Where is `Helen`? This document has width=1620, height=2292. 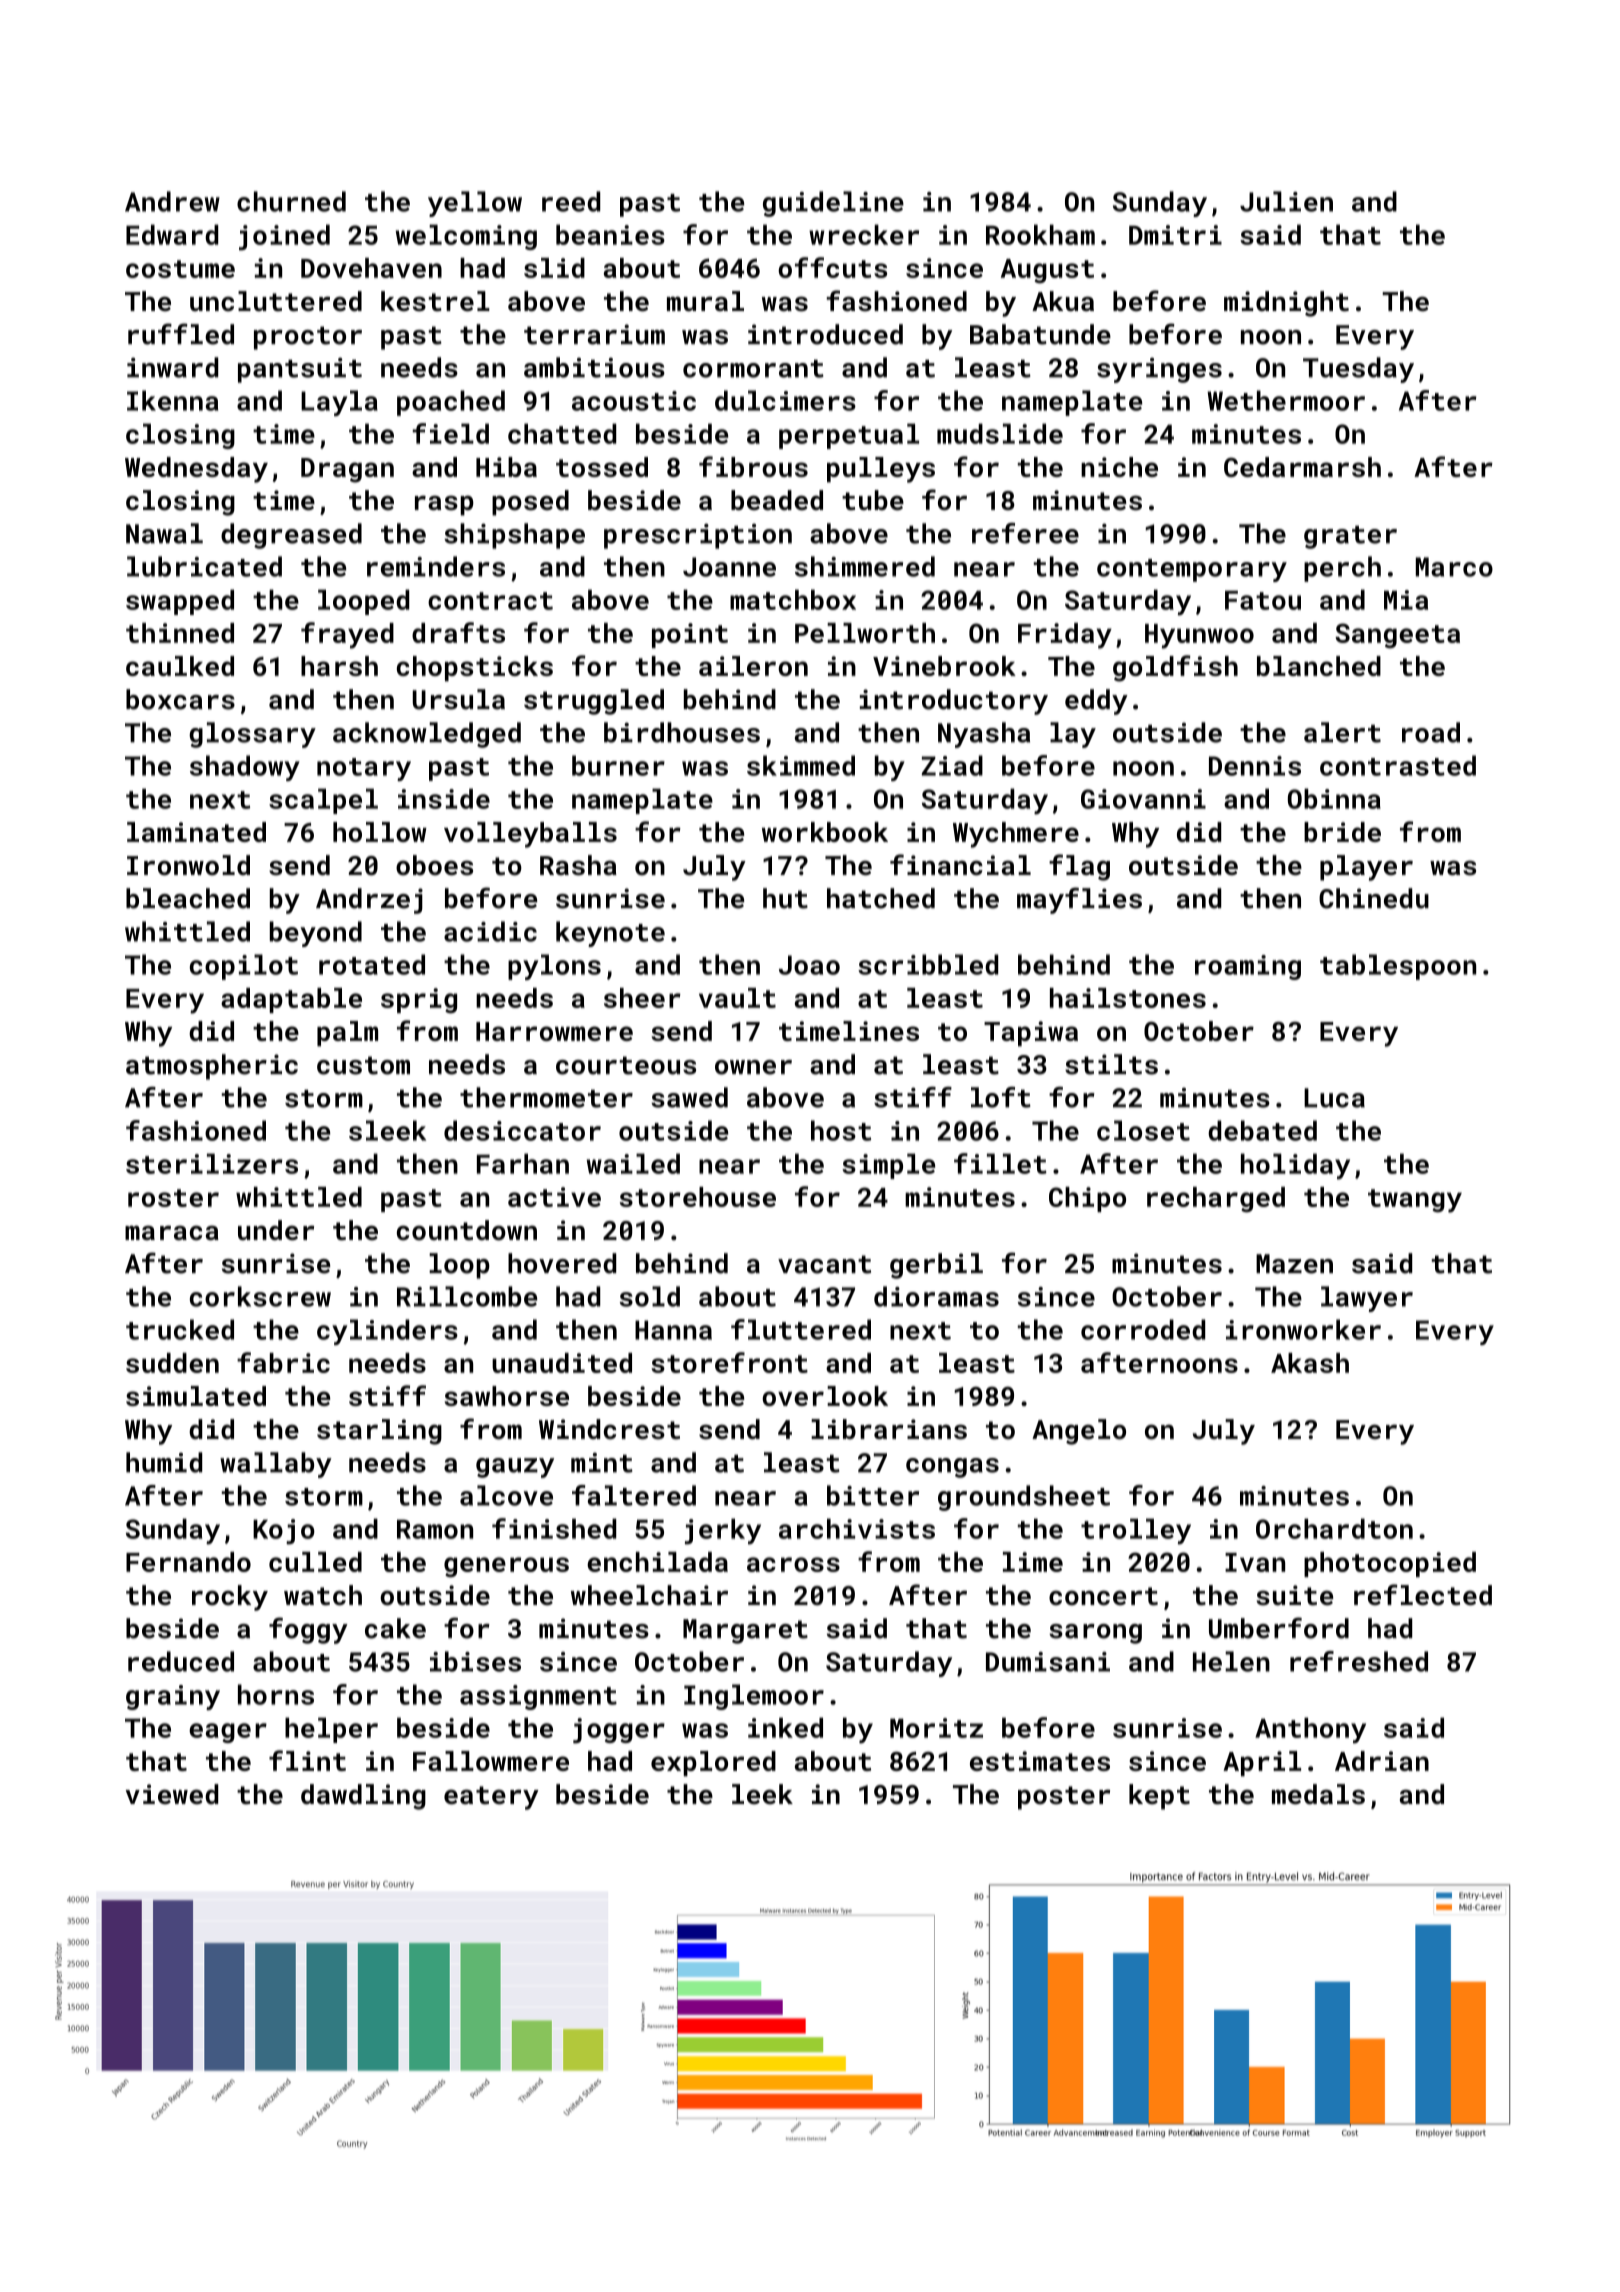
Helen is located at coordinates (1231, 1661).
